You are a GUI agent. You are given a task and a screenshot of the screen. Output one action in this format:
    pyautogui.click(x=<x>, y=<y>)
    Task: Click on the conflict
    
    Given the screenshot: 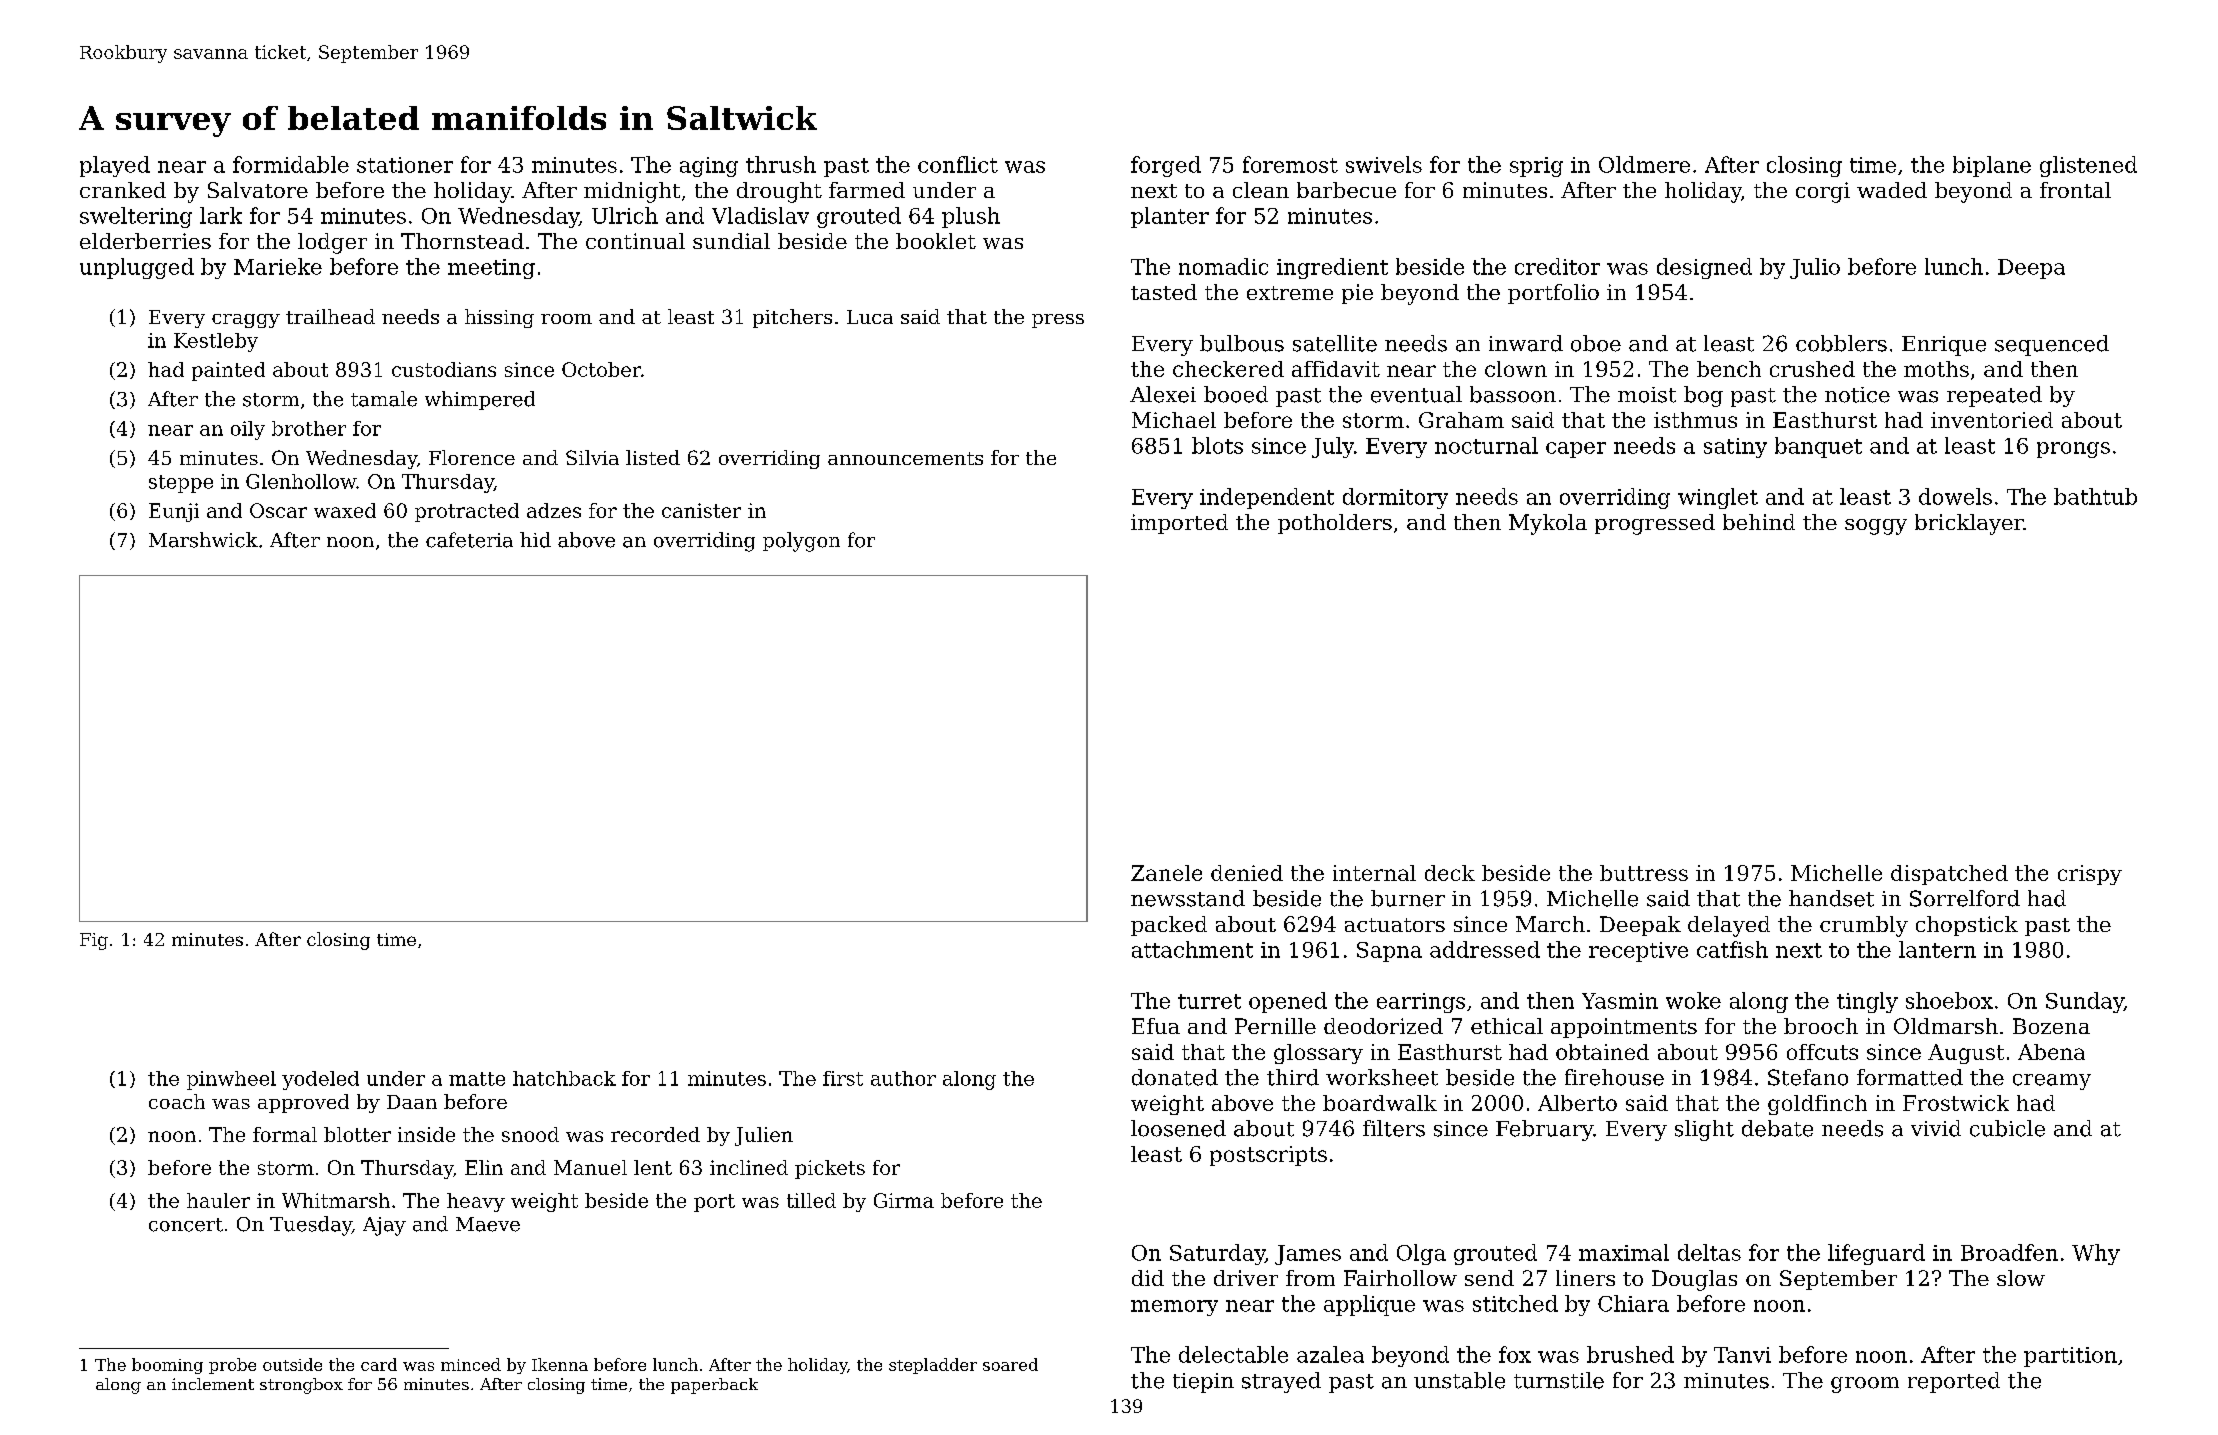 What is the action you would take?
    pyautogui.click(x=958, y=164)
